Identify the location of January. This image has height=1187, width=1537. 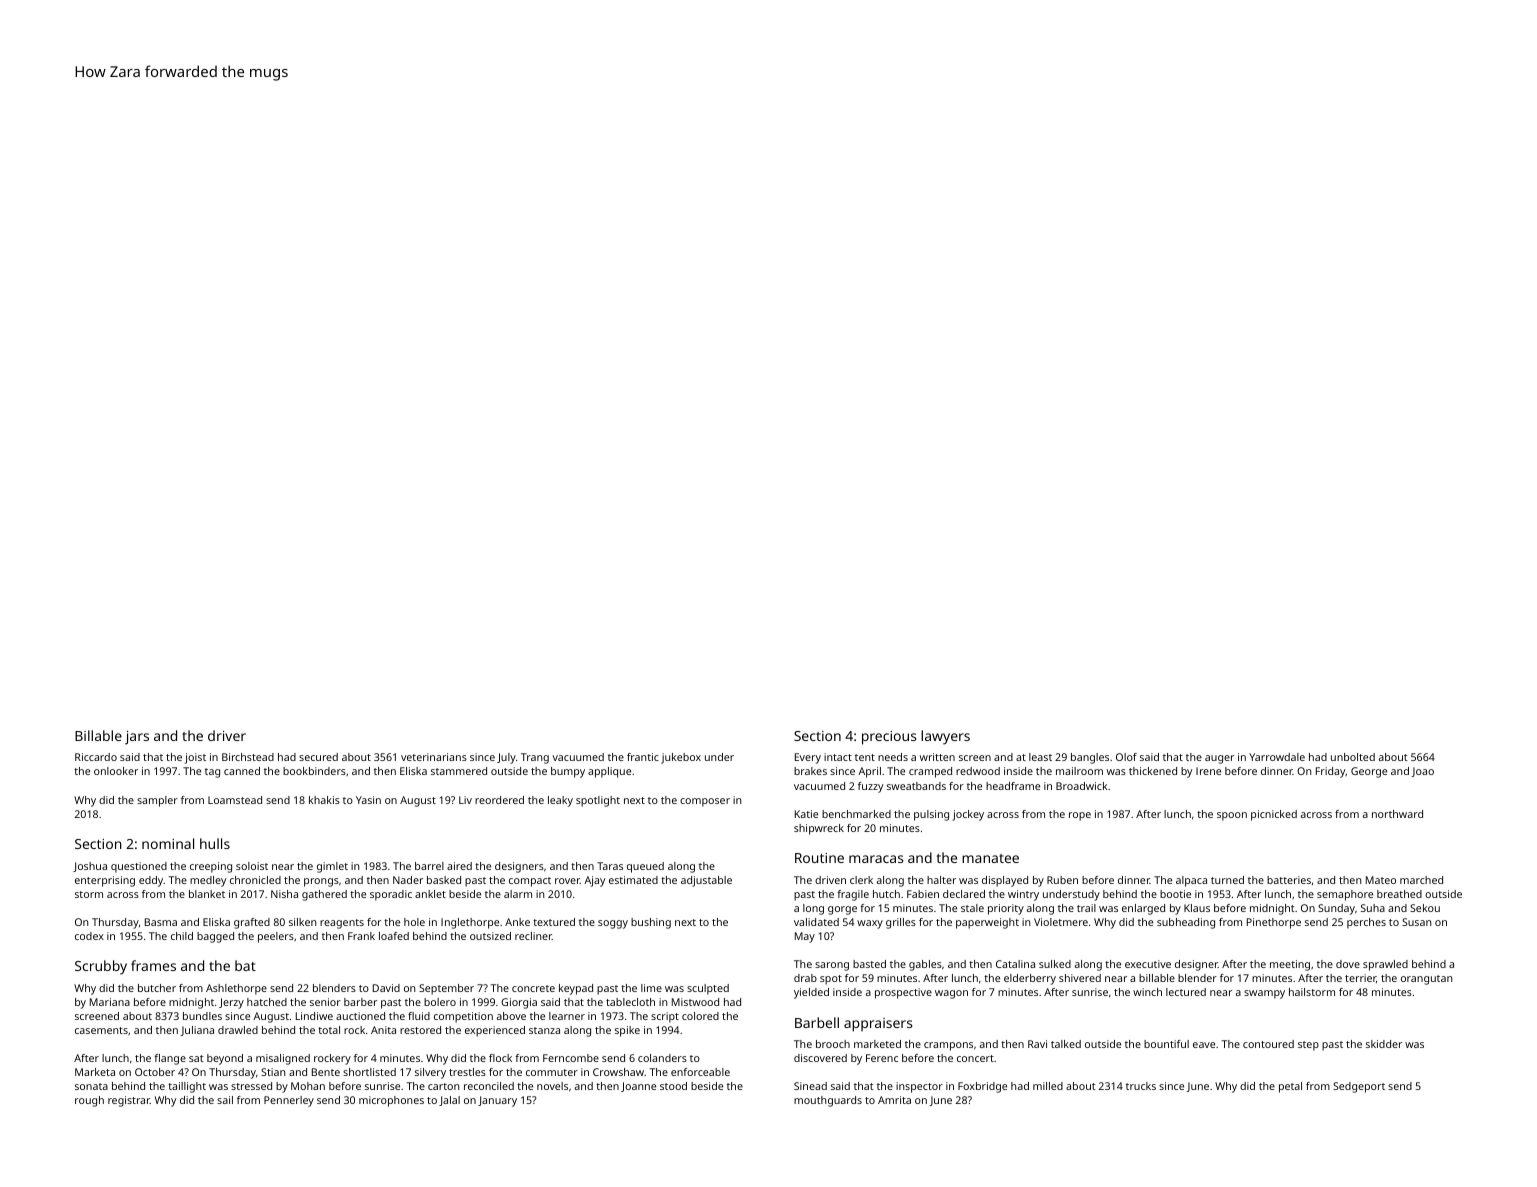
(497, 1101).
